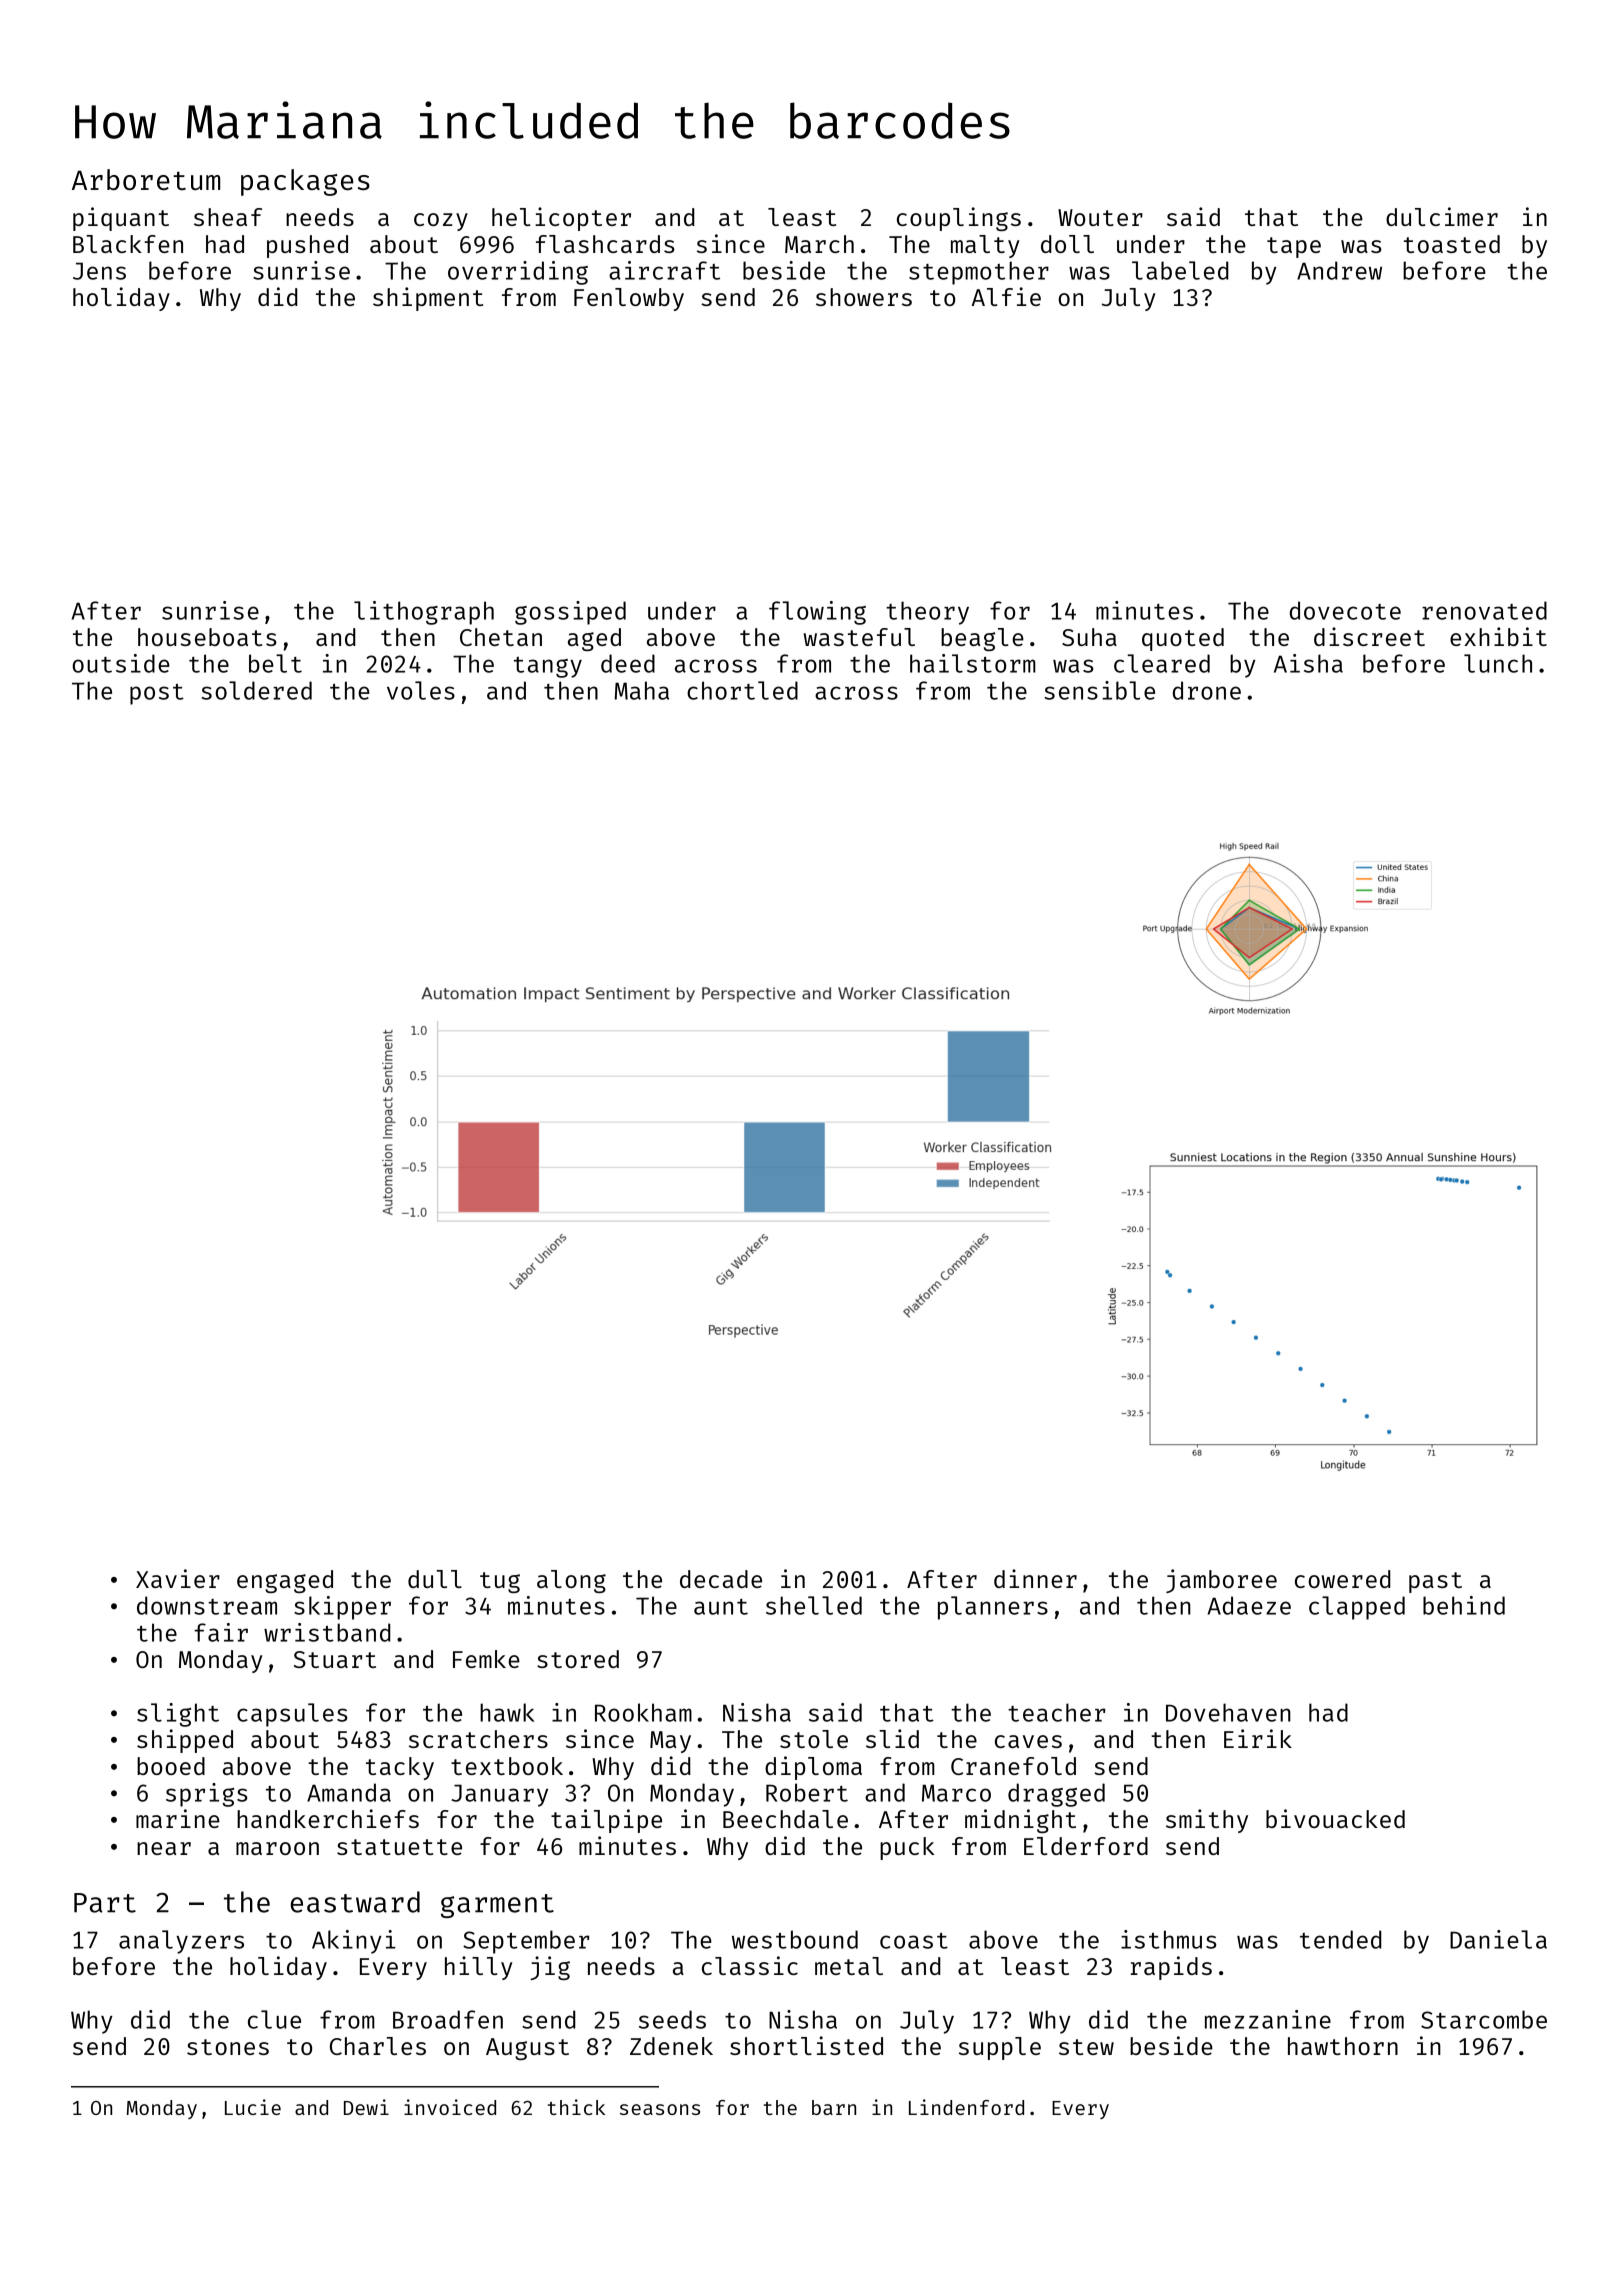 This screenshot has height=2292, width=1620. I want to click on packages, so click(305, 182).
